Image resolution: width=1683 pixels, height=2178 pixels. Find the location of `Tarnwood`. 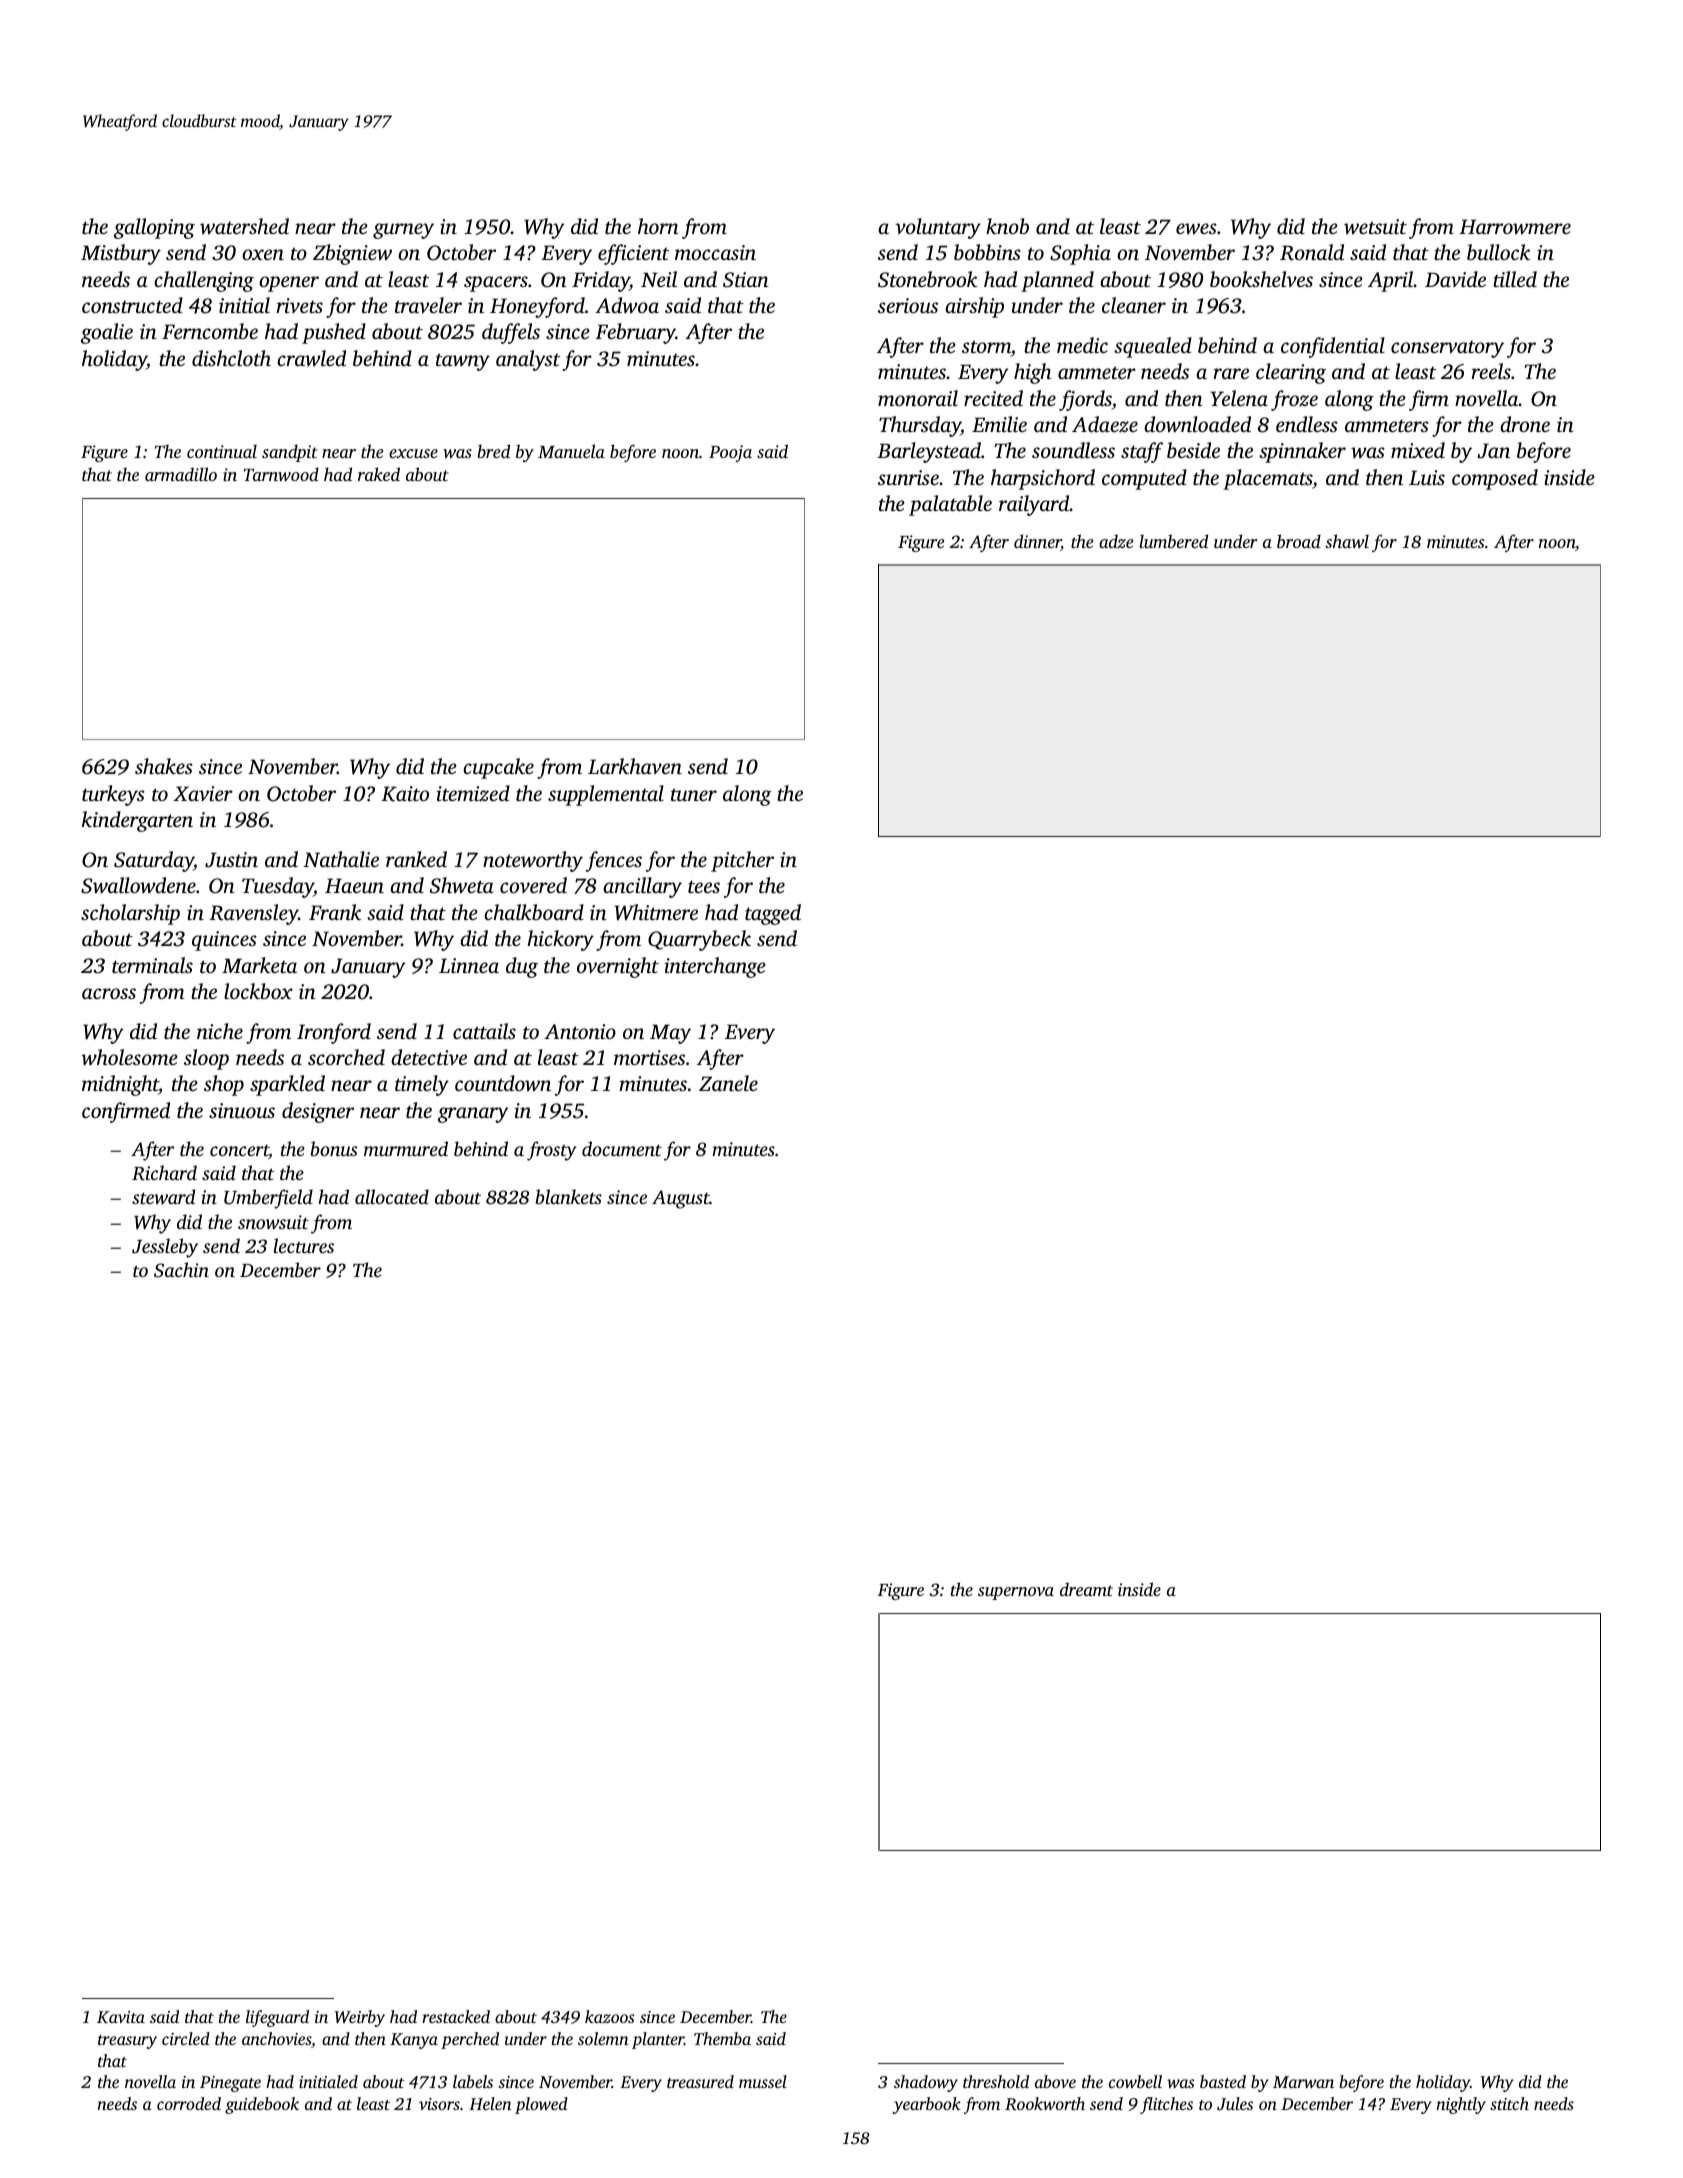

Tarnwood is located at coordinates (281, 474).
